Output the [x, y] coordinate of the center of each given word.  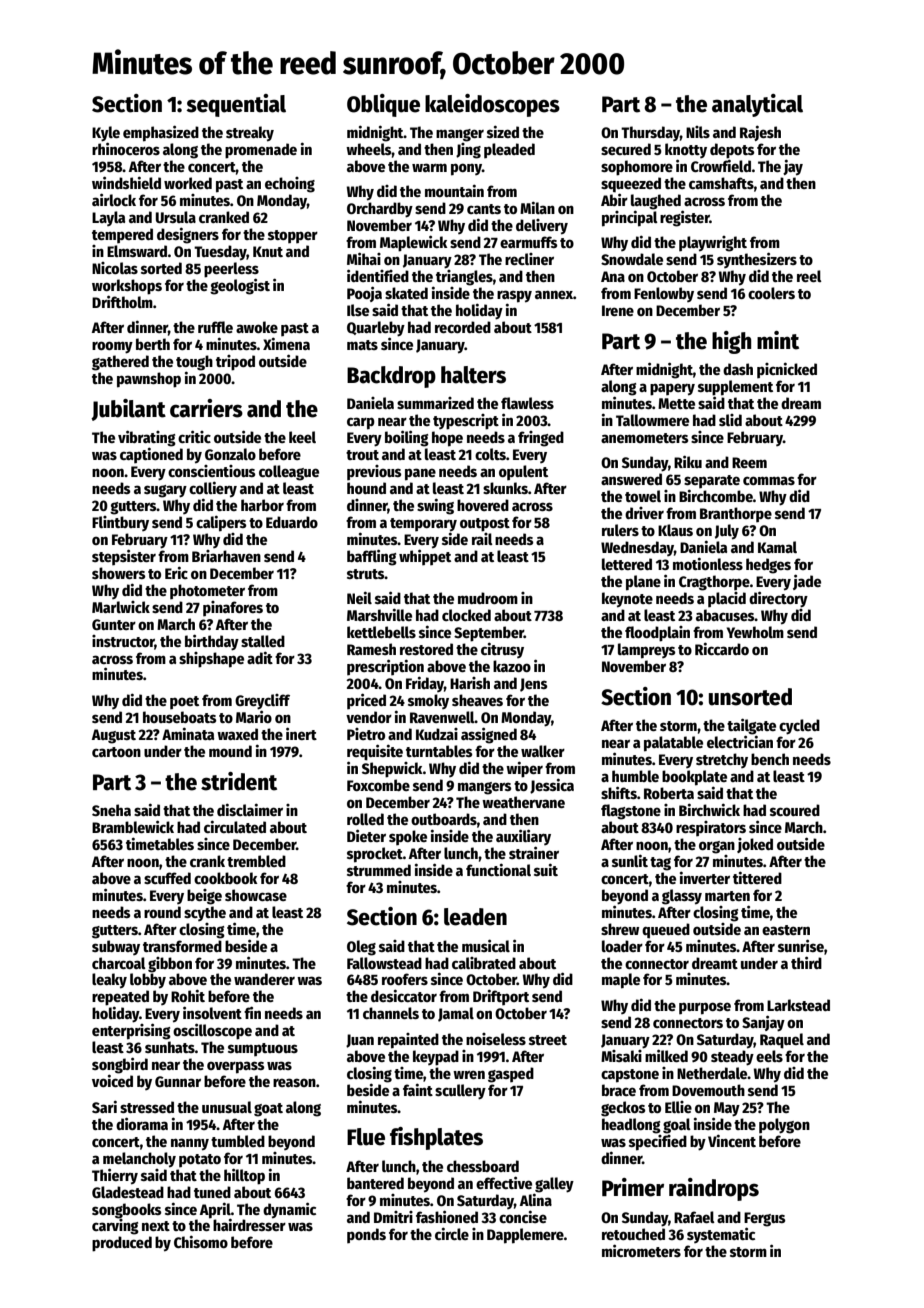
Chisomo [201, 1241]
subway [116, 947]
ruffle [215, 327]
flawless [527, 403]
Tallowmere [652, 420]
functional [498, 869]
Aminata [188, 733]
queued [666, 931]
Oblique [383, 105]
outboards [444, 819]
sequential [236, 105]
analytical [757, 105]
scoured [795, 810]
